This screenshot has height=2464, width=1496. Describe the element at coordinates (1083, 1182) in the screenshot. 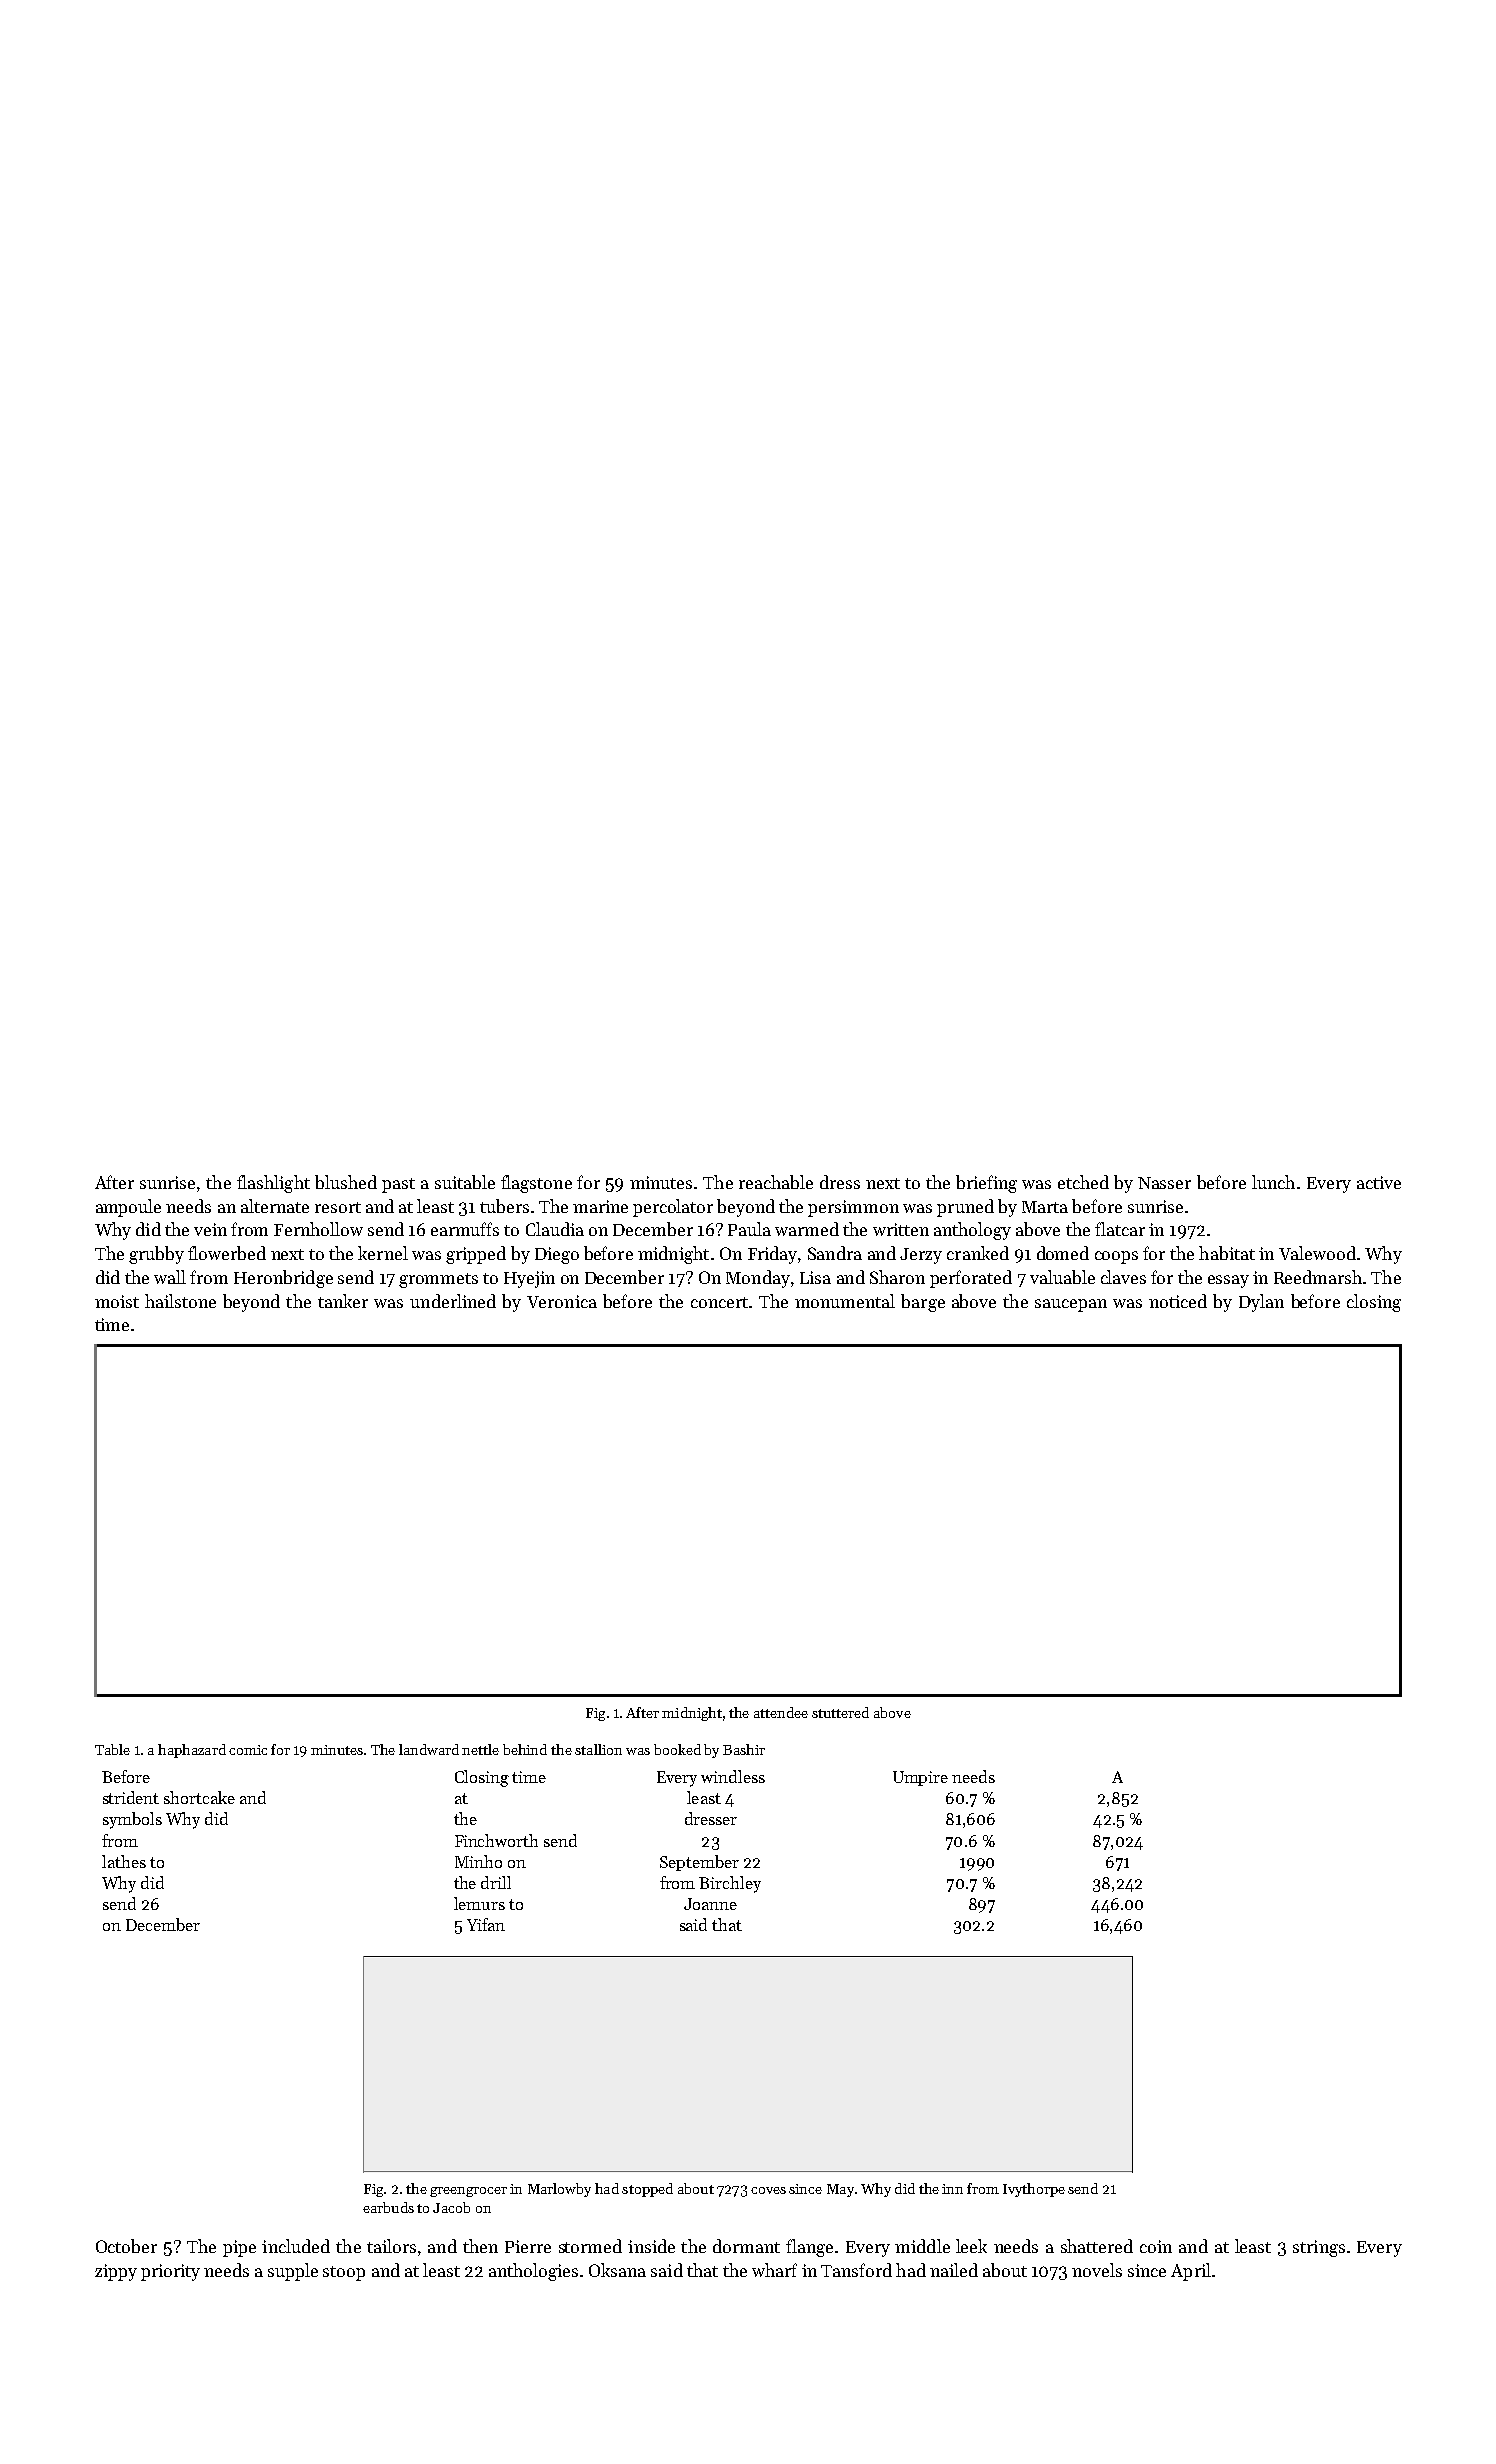

I see `etched` at that location.
